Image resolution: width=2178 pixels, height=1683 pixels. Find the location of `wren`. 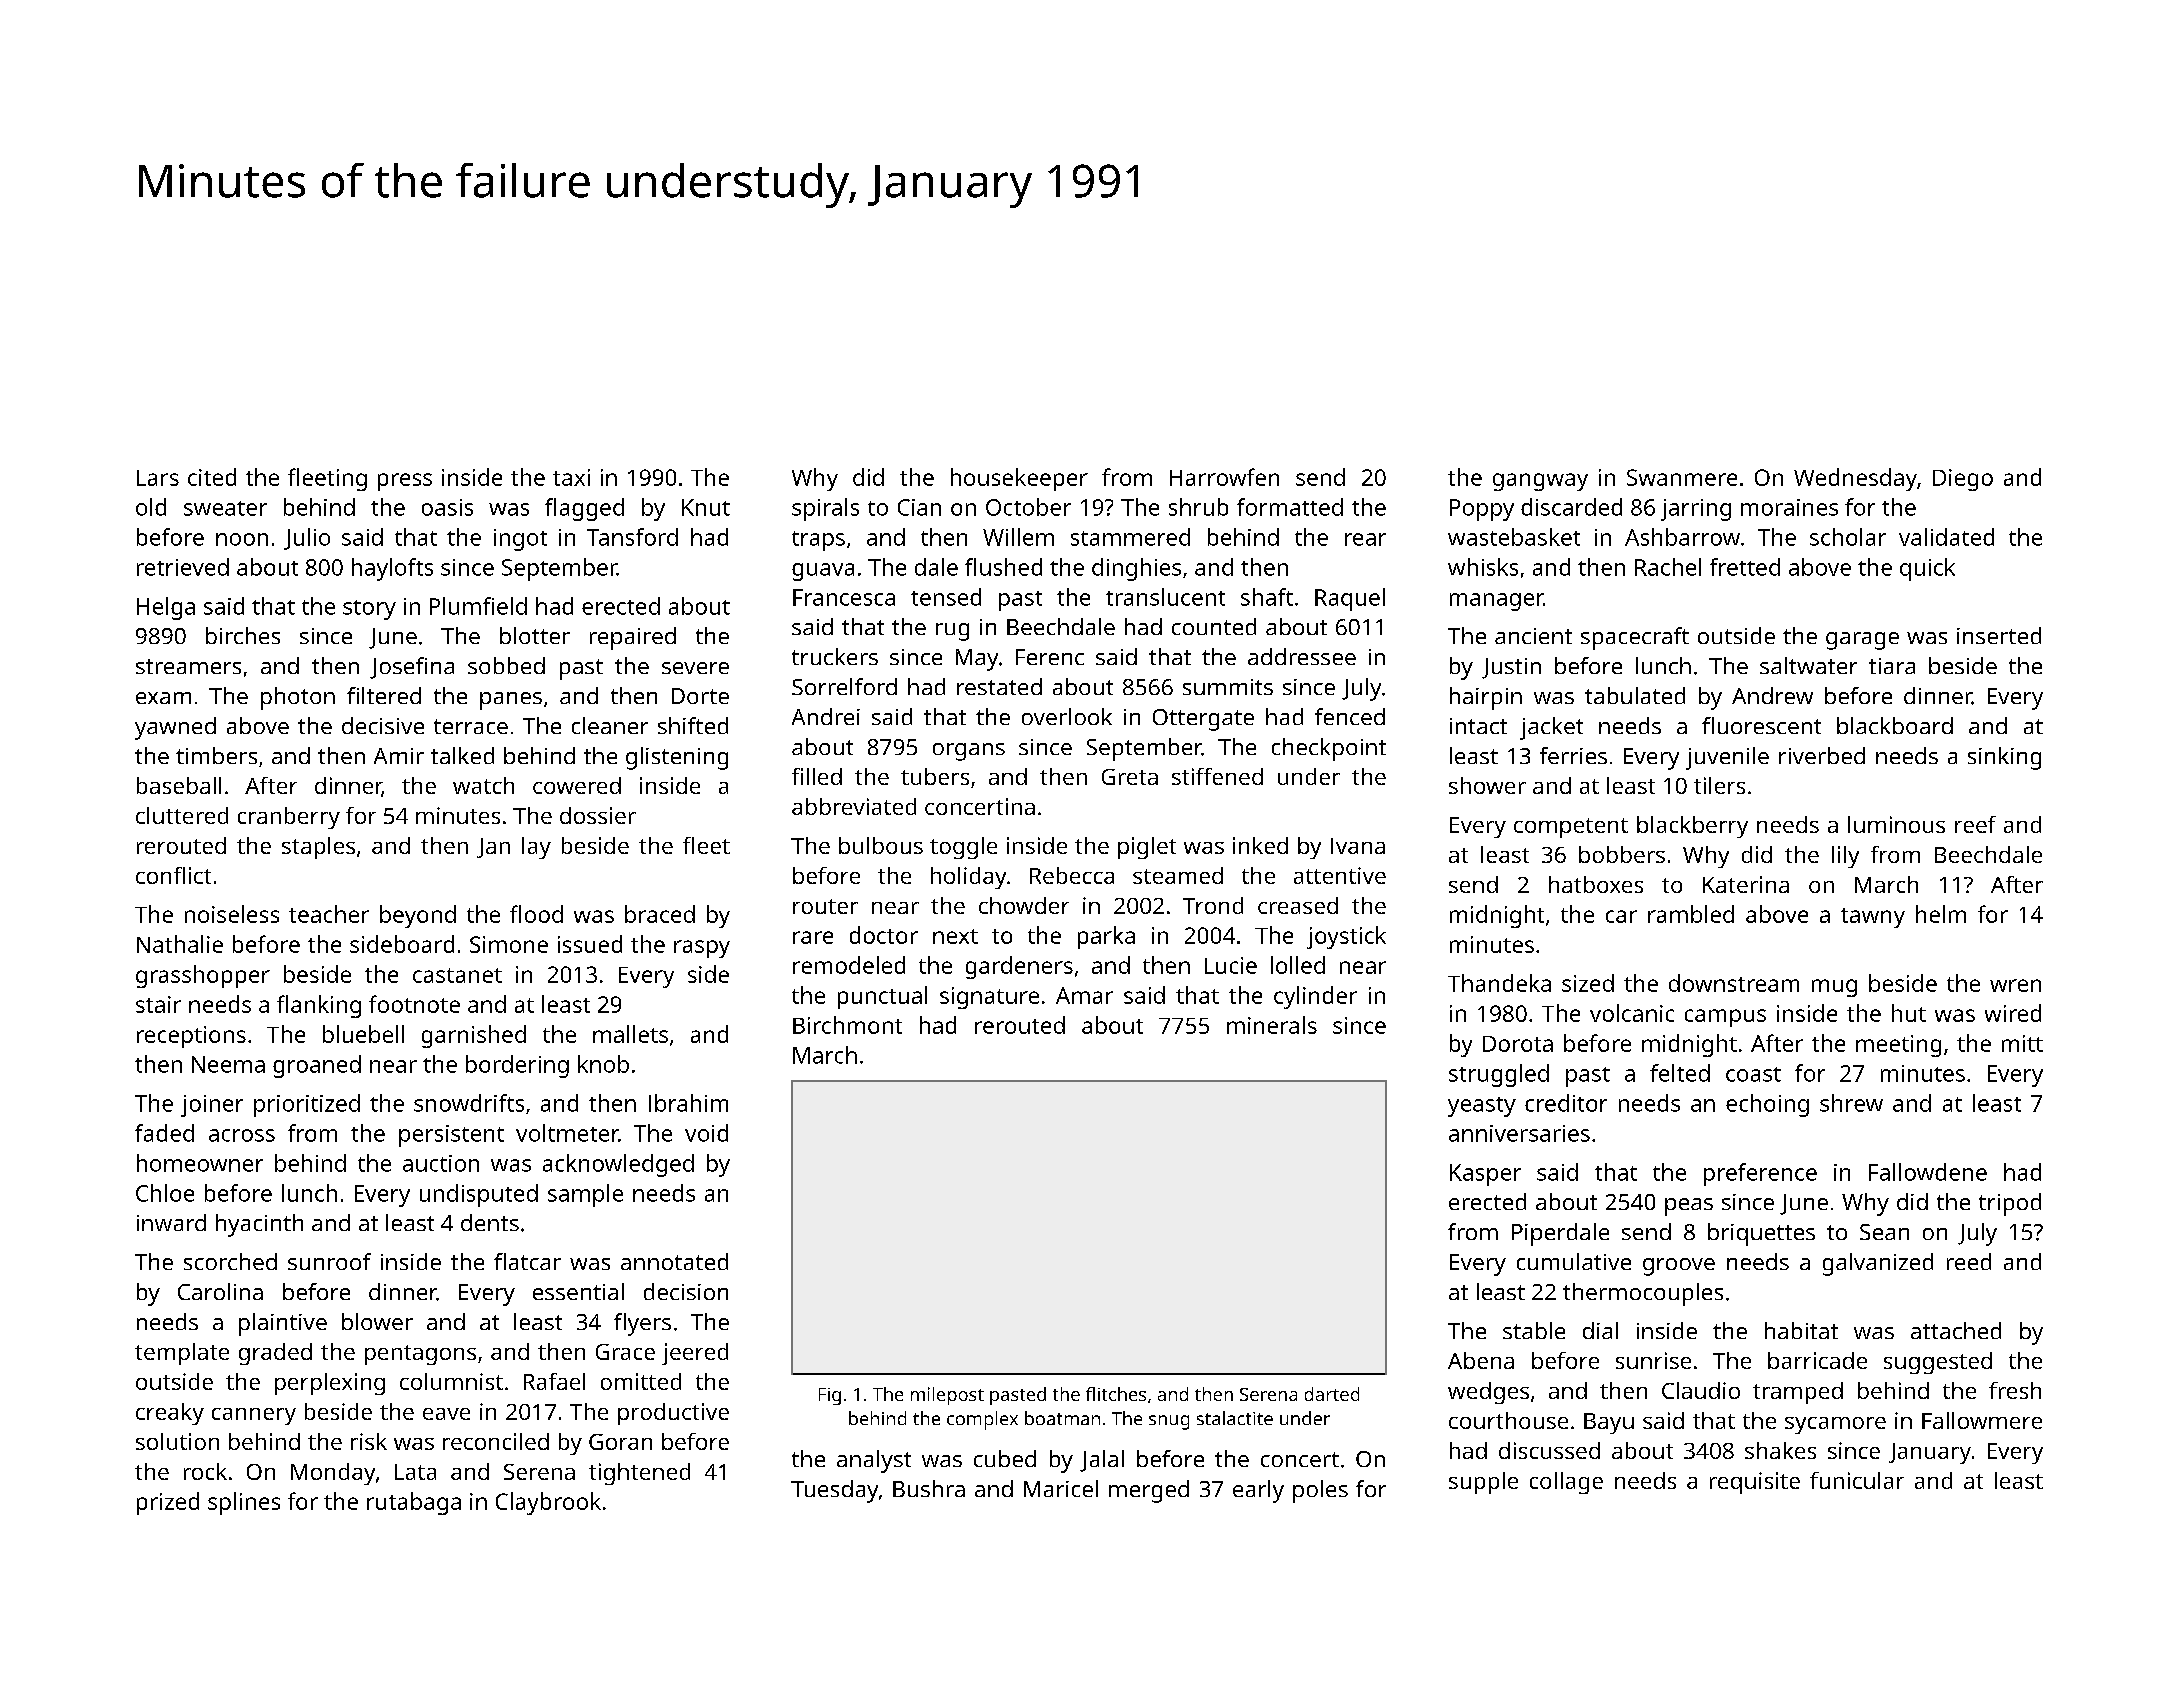

wren is located at coordinates (2015, 985).
